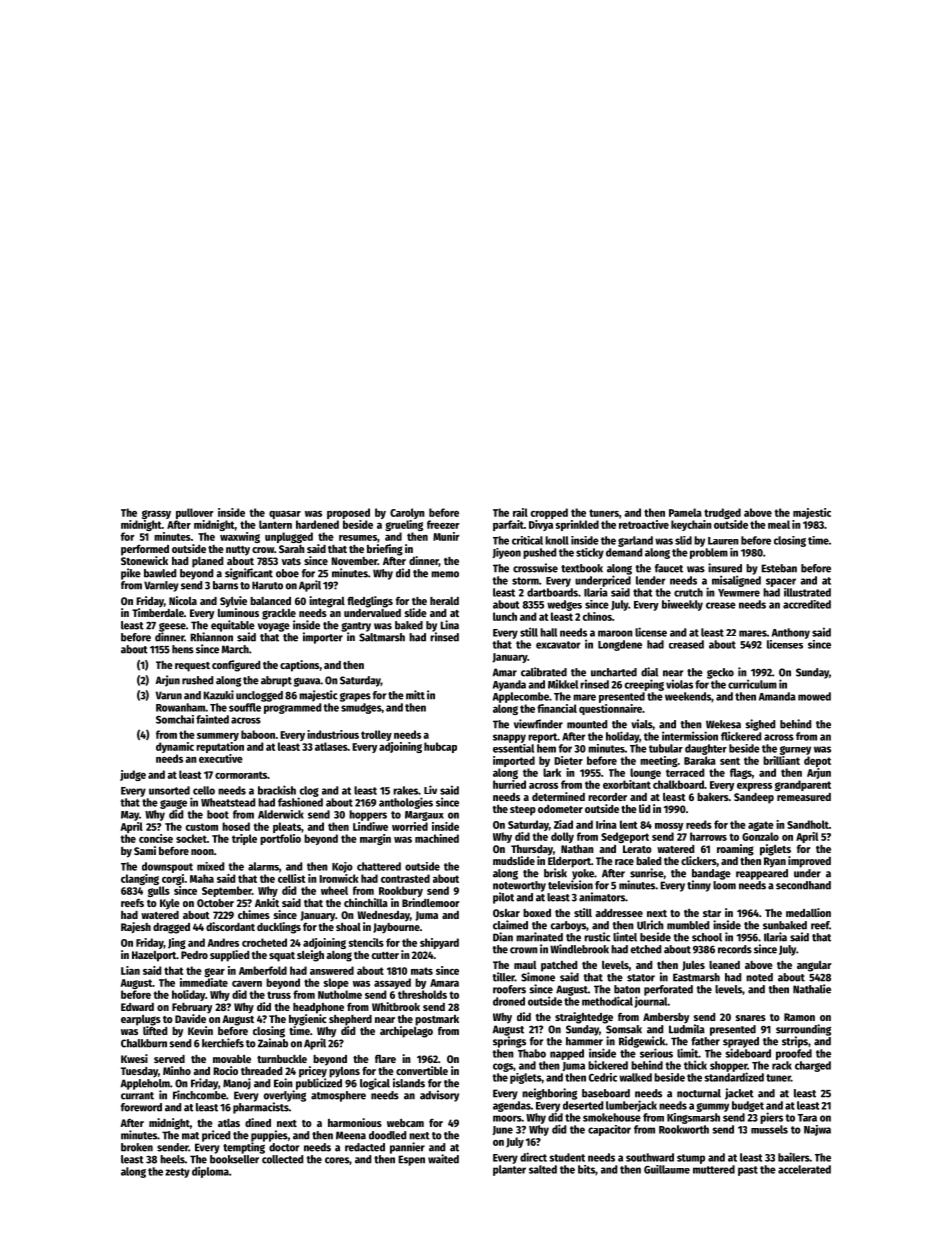  I want to click on Nicola, so click(183, 600).
